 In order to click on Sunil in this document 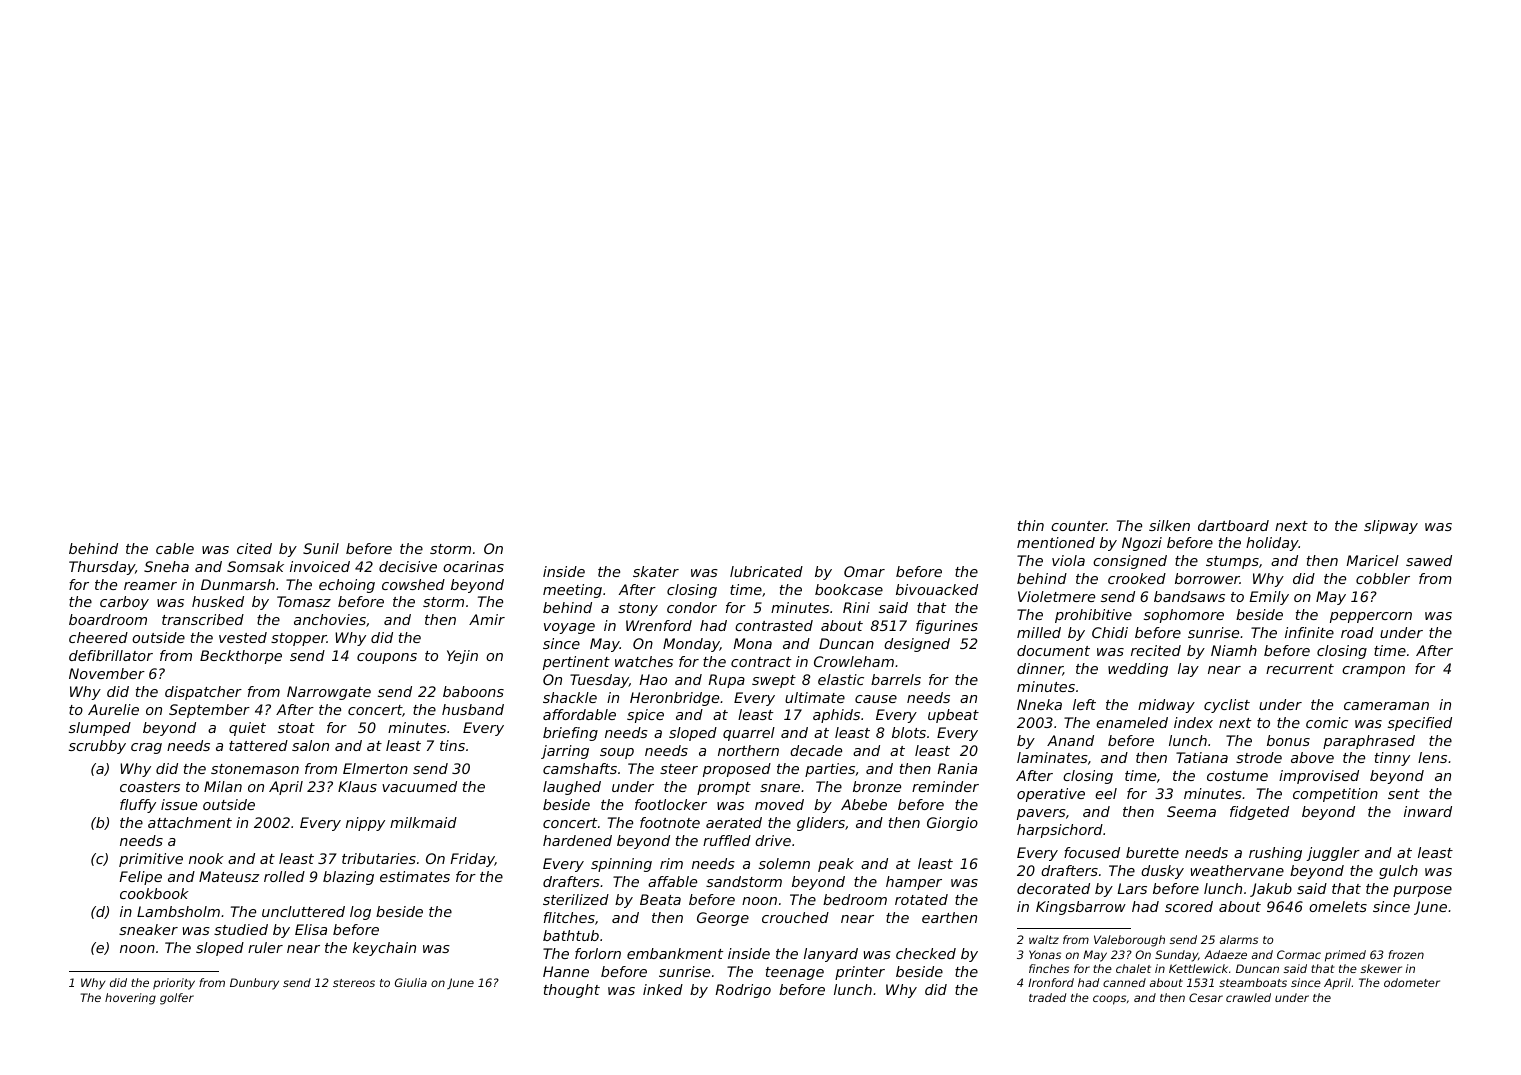, I will do `click(321, 548)`.
